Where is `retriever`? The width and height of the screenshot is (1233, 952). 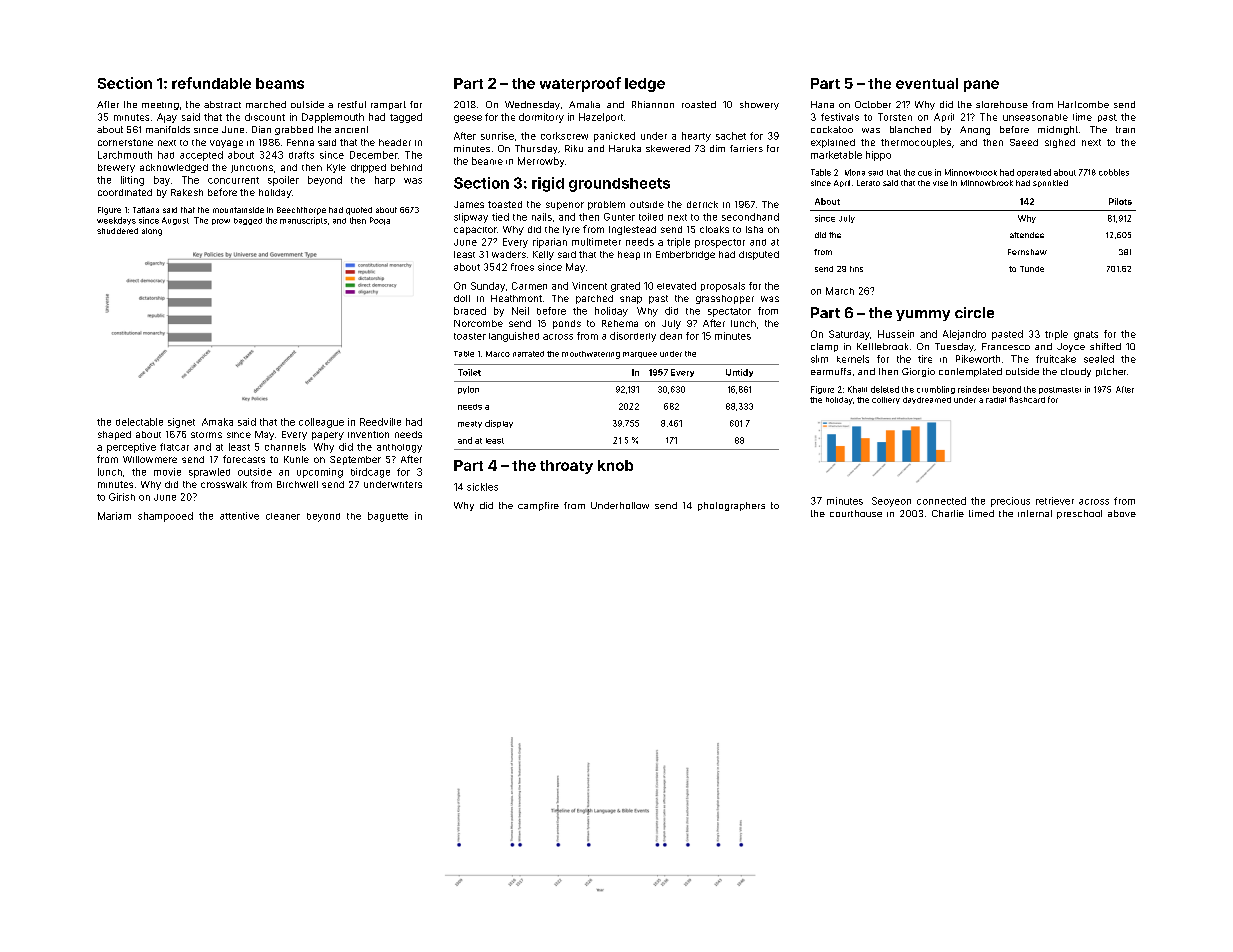 retriever is located at coordinates (1055, 501).
